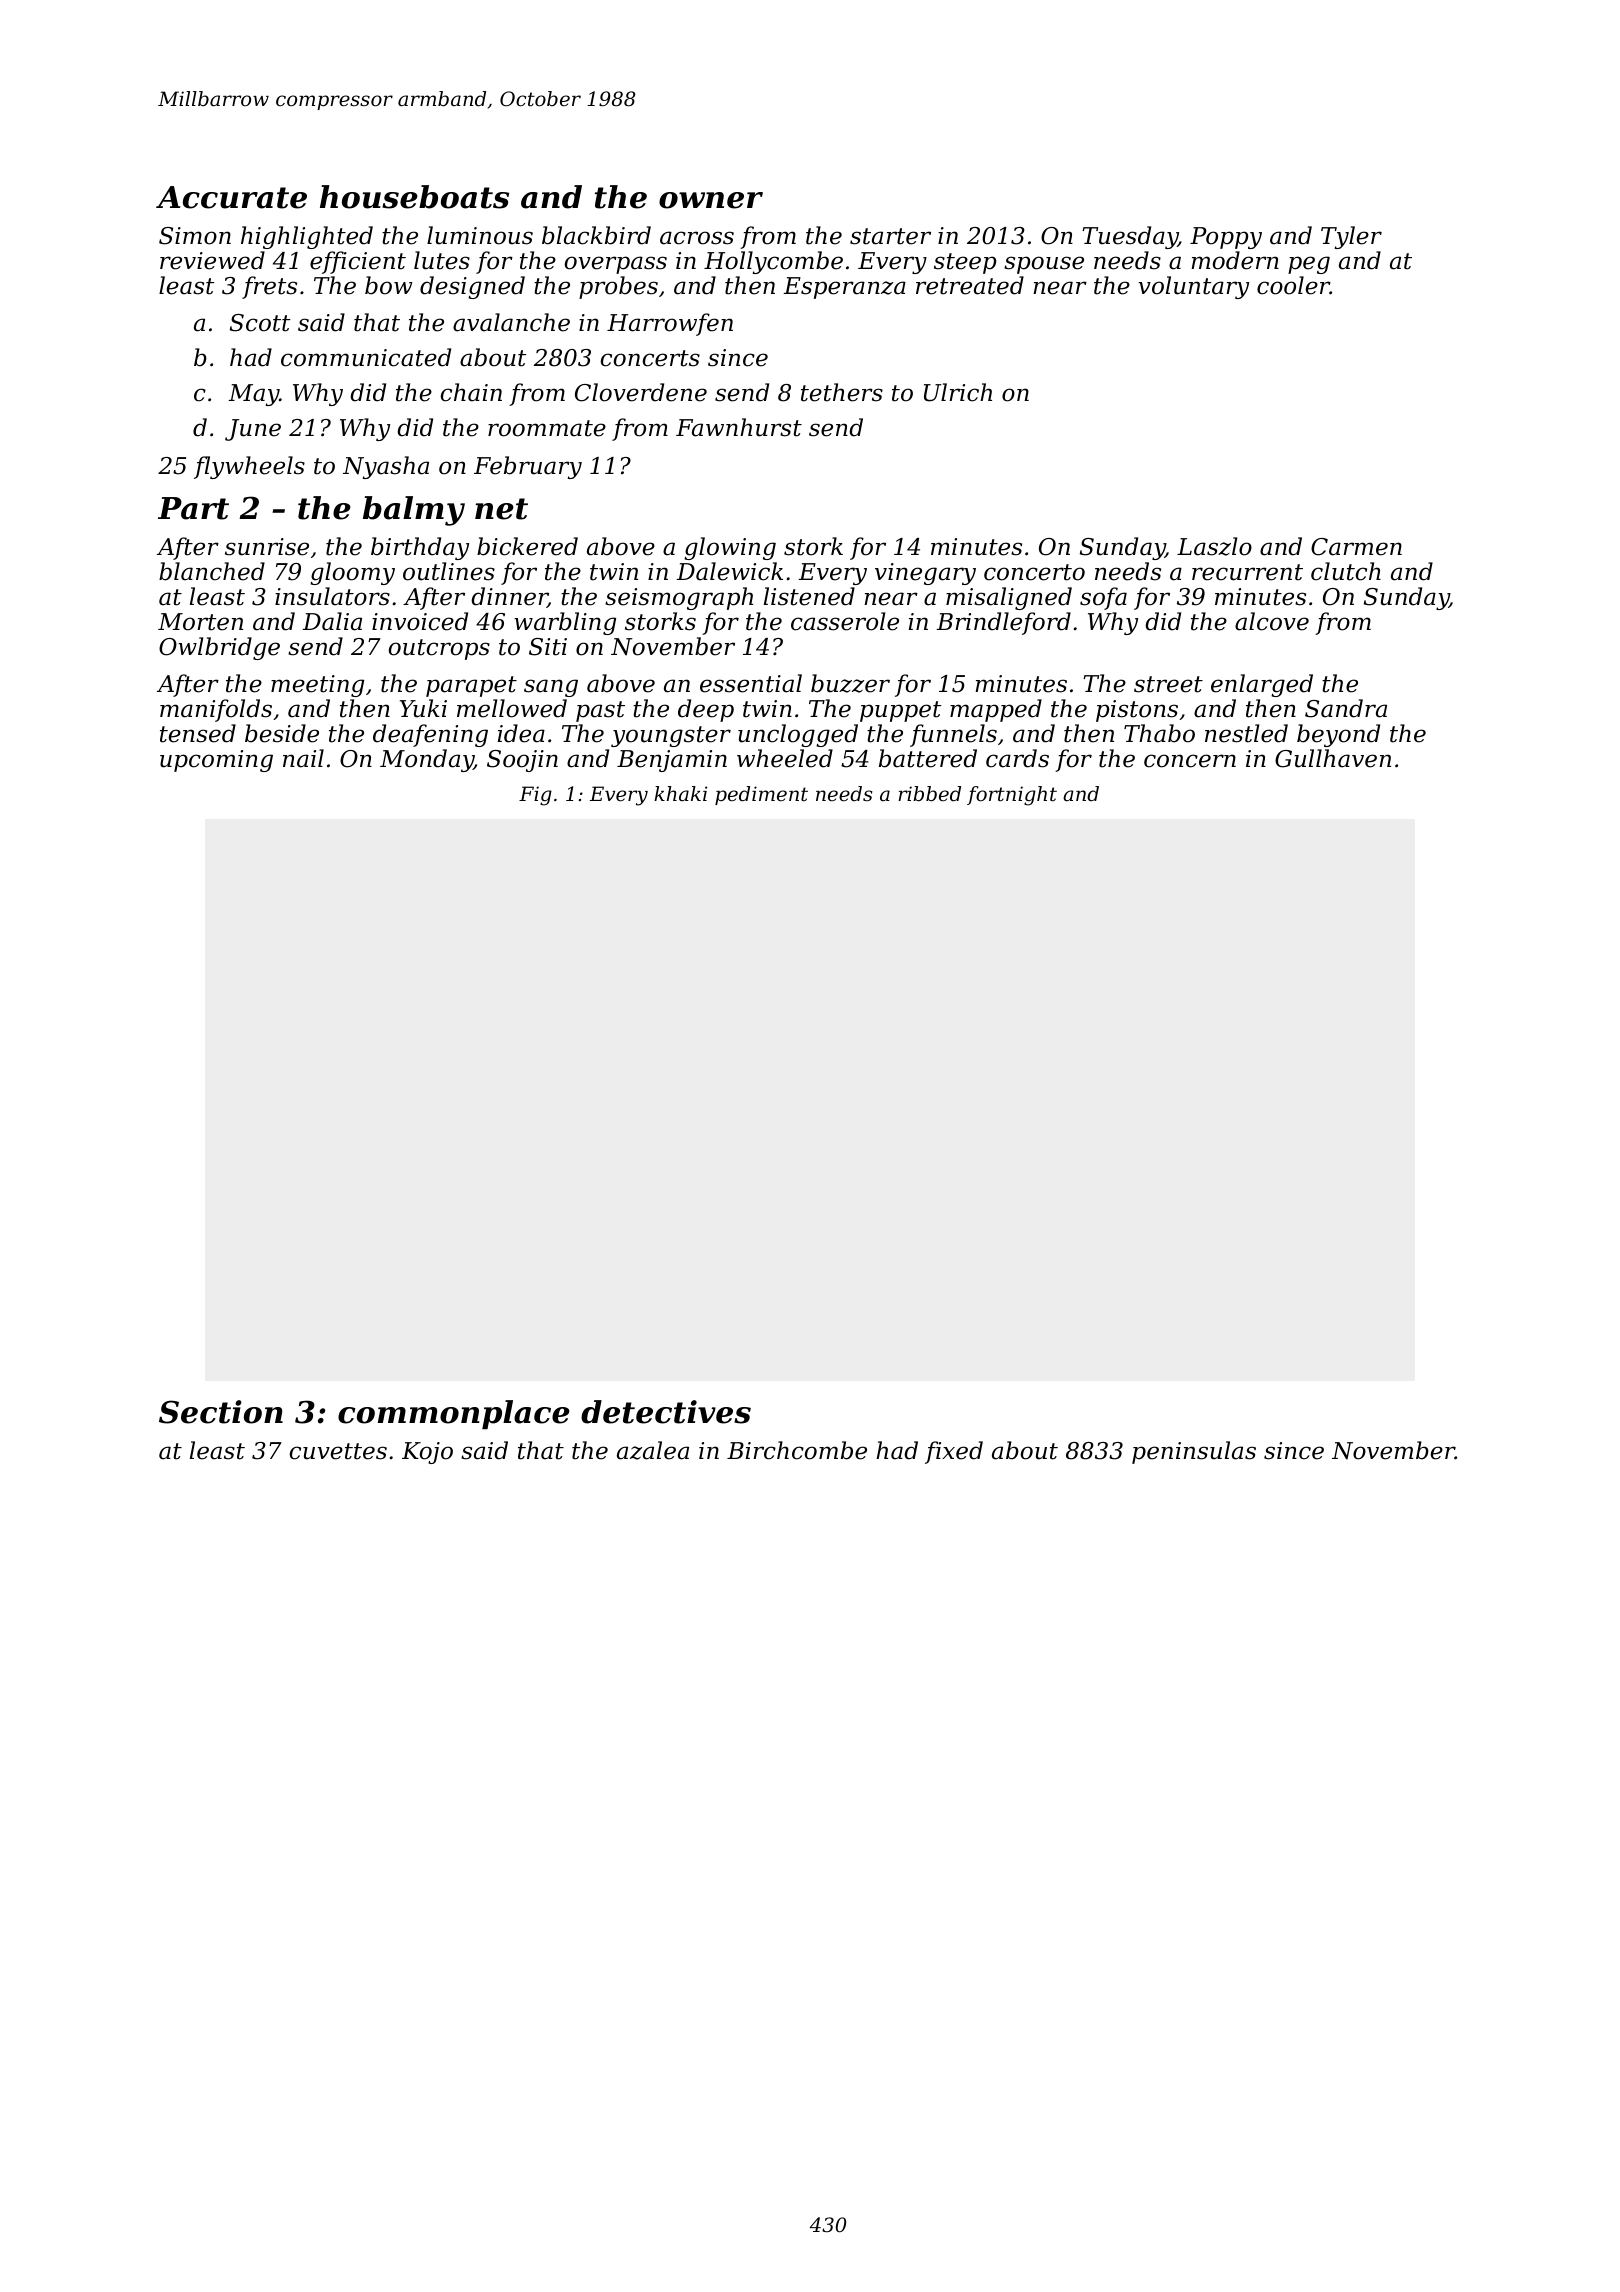  Describe the element at coordinates (1272, 621) in the screenshot. I see `alcove` at that location.
